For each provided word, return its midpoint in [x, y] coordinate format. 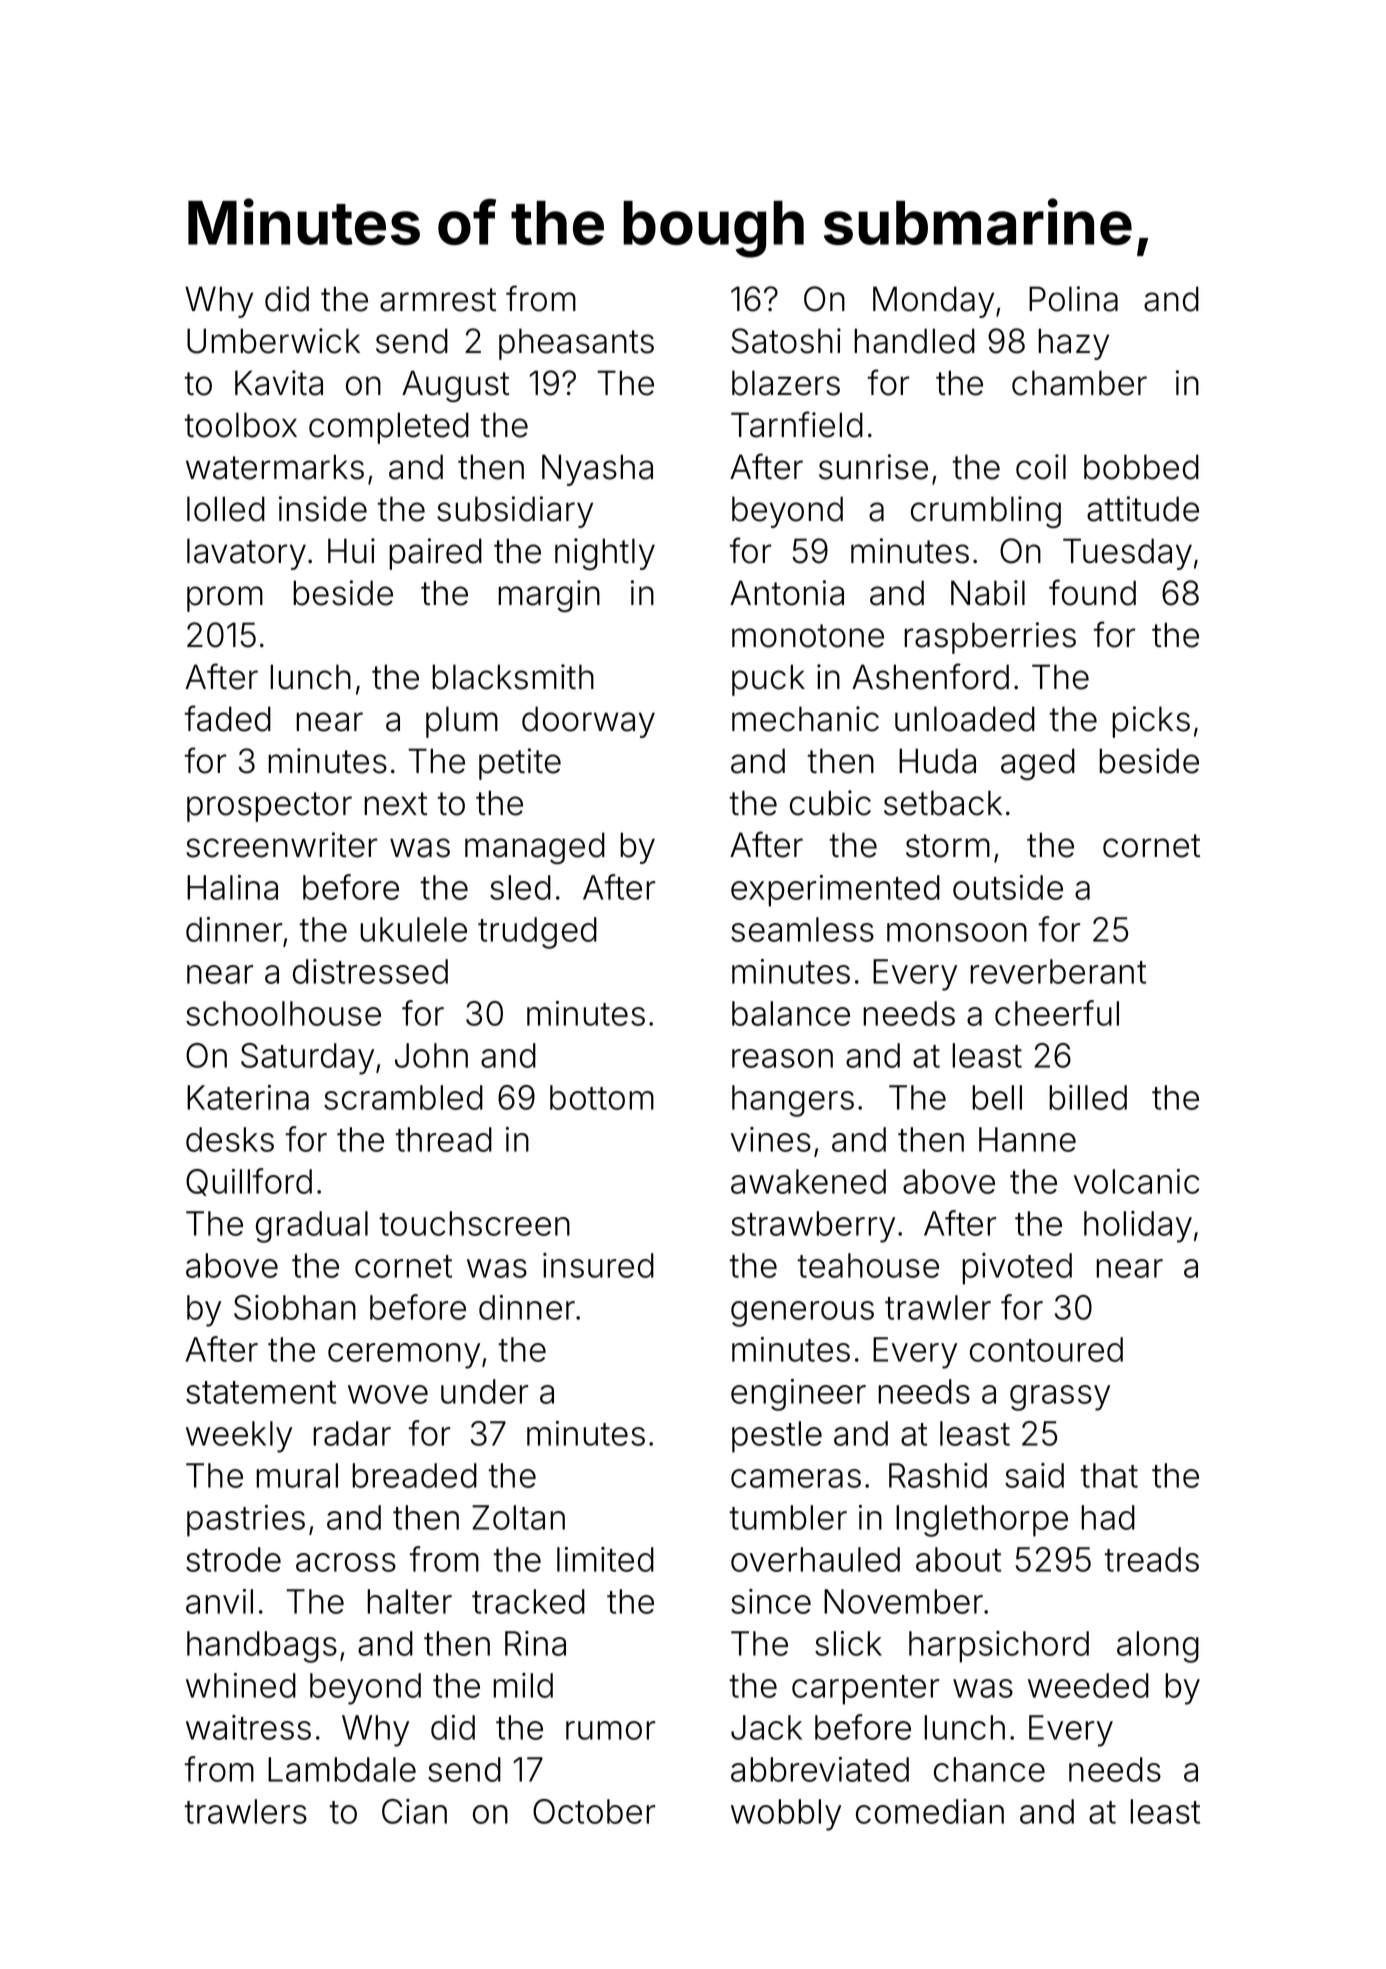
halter [409, 1601]
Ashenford [930, 676]
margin [549, 596]
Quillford [249, 1182]
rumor [610, 1730]
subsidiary [515, 512]
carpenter [865, 1690]
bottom [602, 1097]
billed [1088, 1097]
